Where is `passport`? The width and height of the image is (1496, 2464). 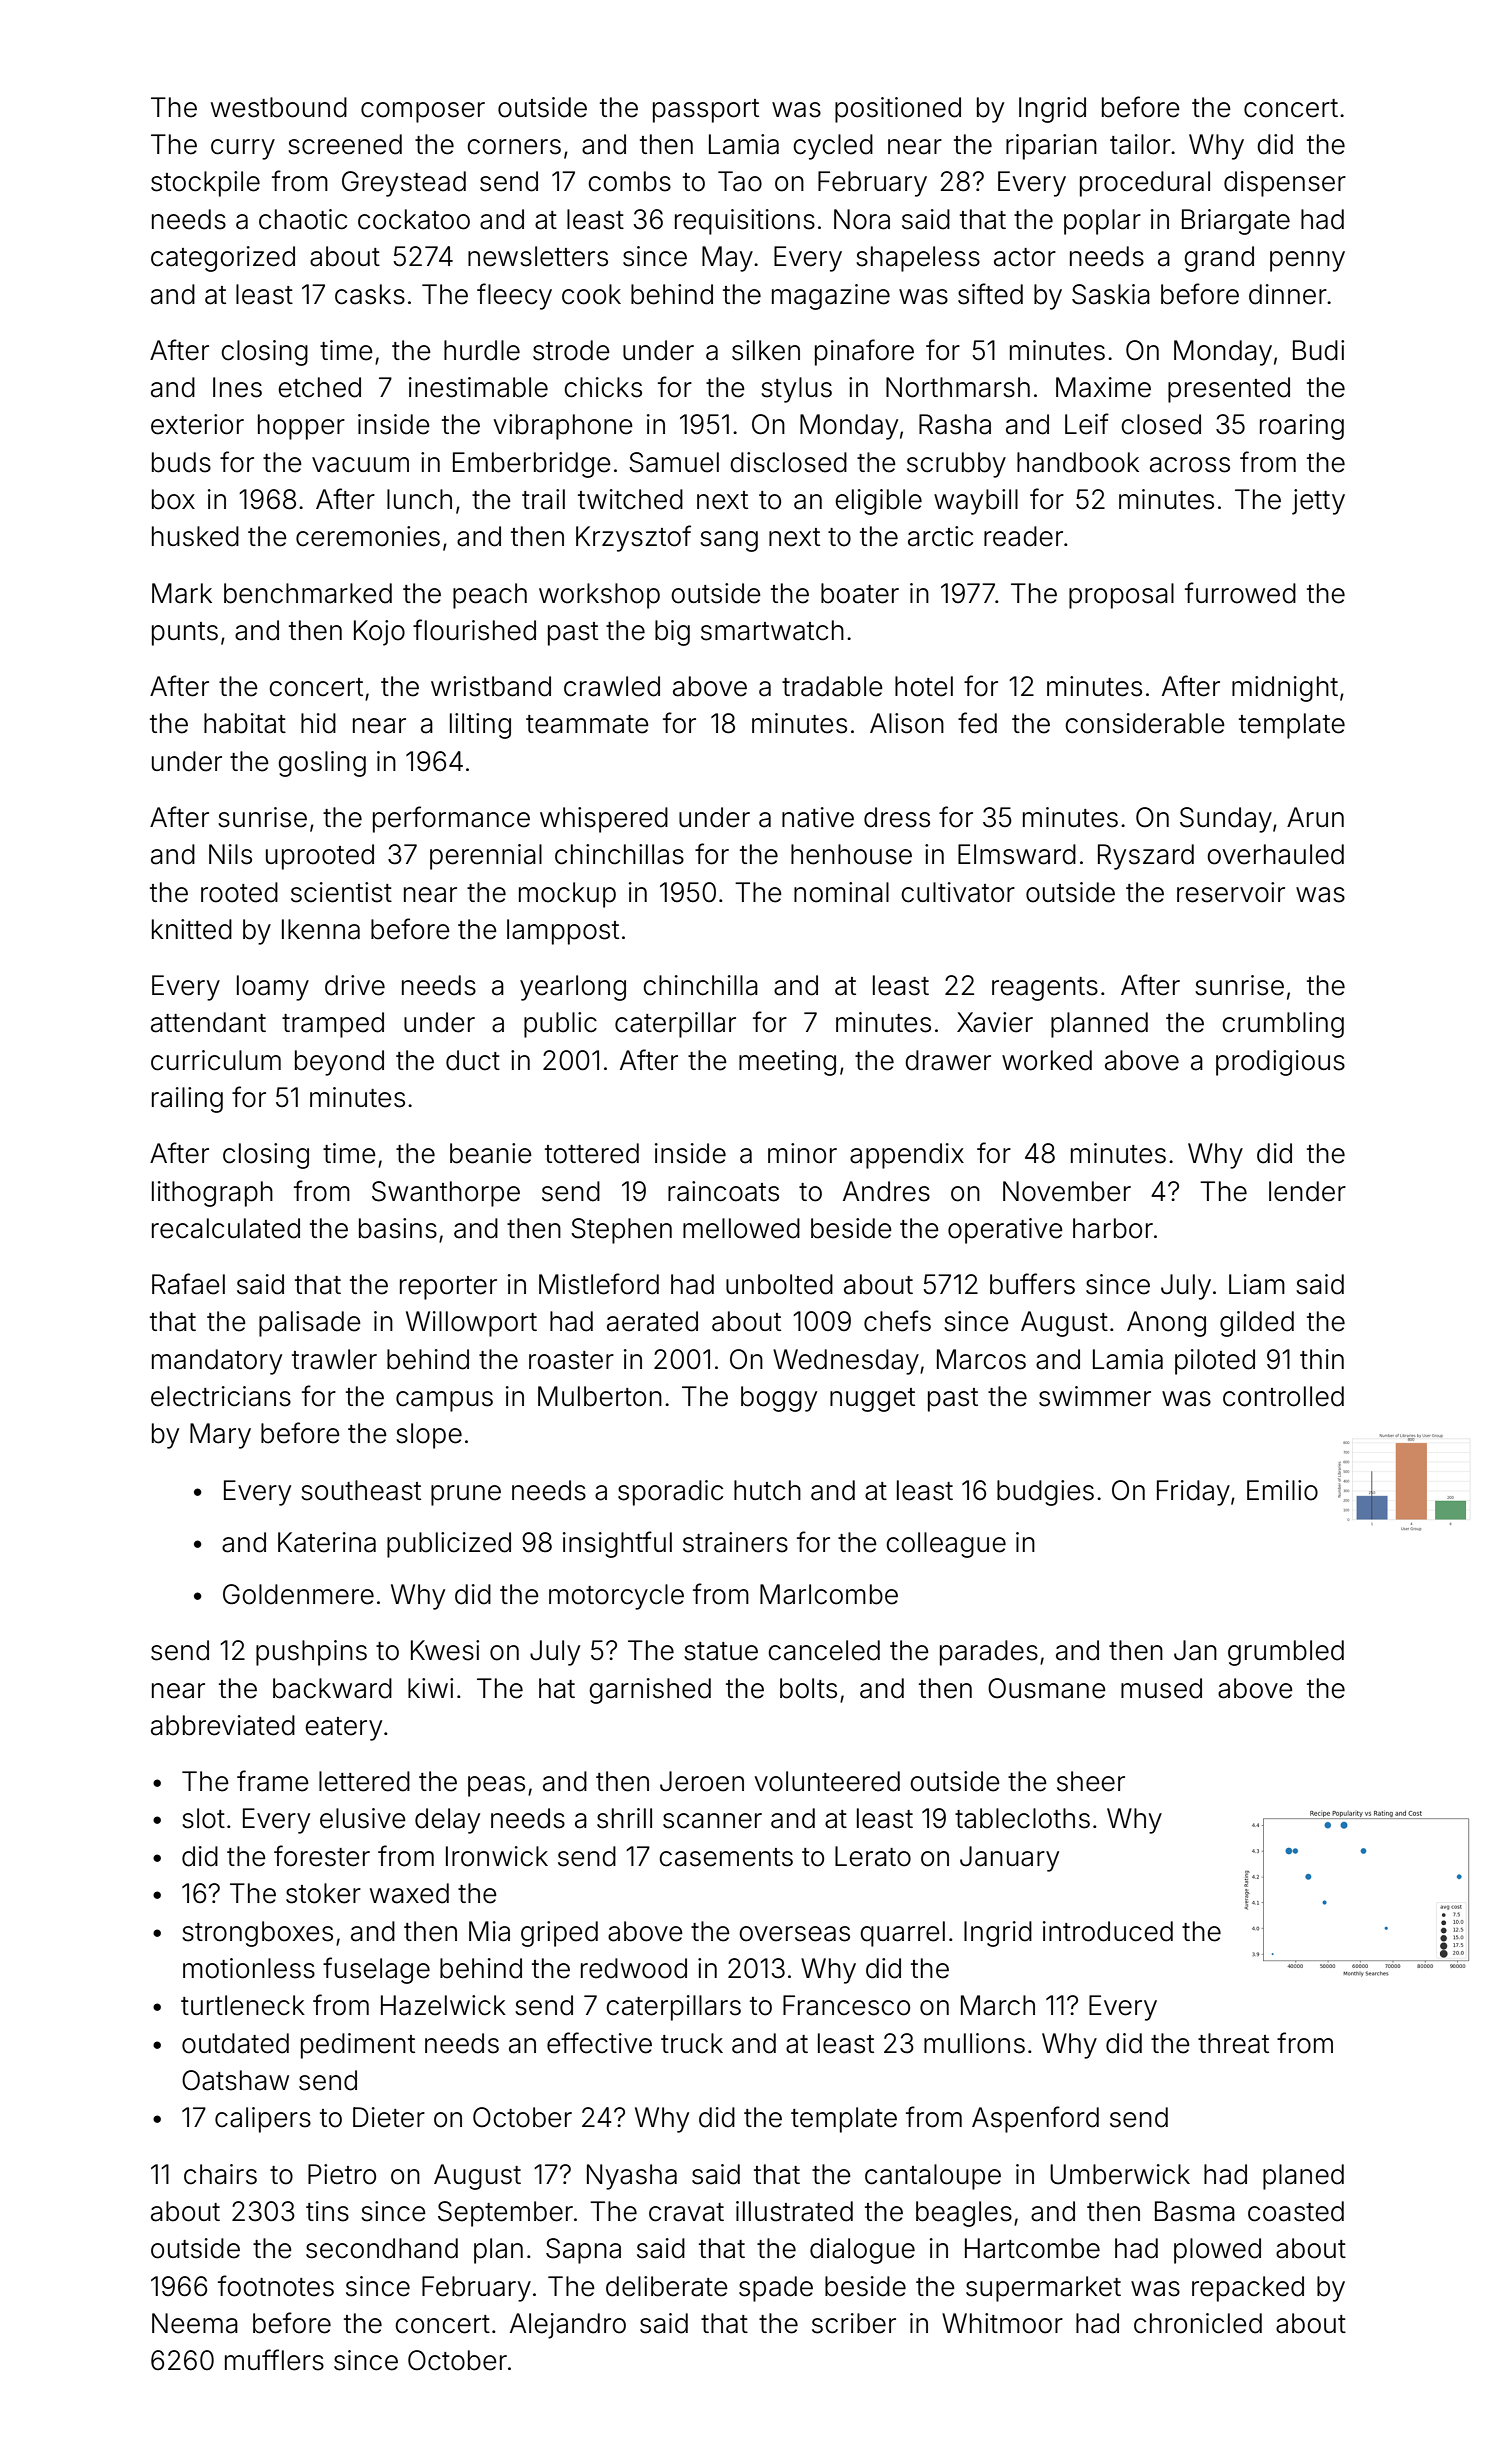 passport is located at coordinates (706, 111).
